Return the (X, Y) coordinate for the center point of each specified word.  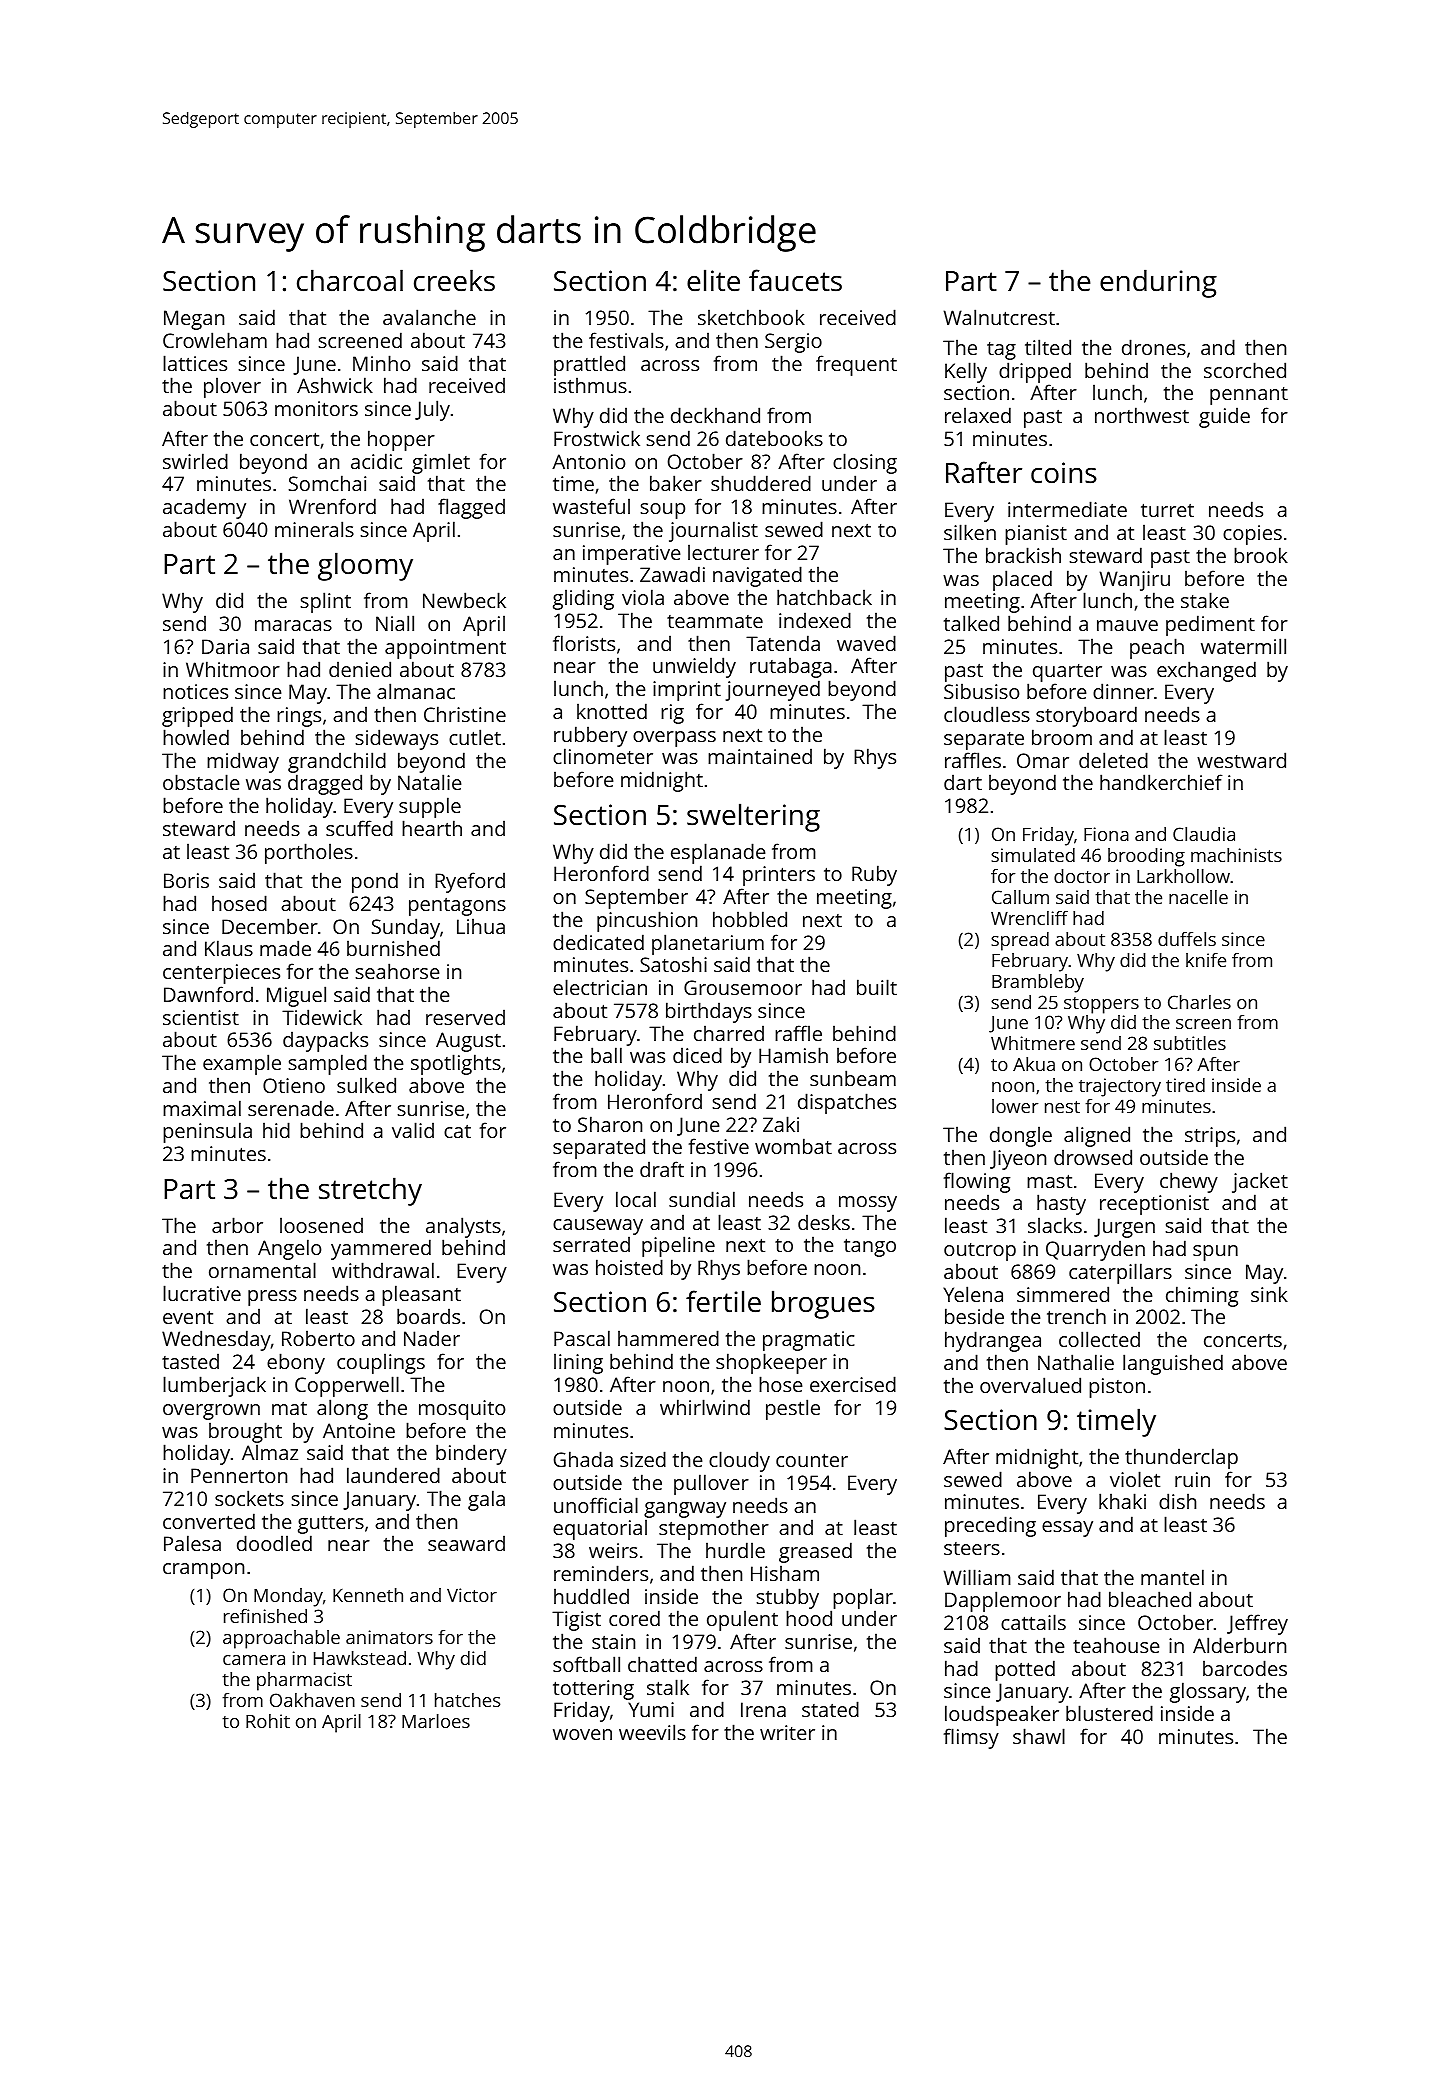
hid (276, 1130)
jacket (1260, 1182)
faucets (795, 280)
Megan (194, 320)
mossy (868, 1204)
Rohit (268, 1721)
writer (787, 1732)
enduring (1158, 283)
